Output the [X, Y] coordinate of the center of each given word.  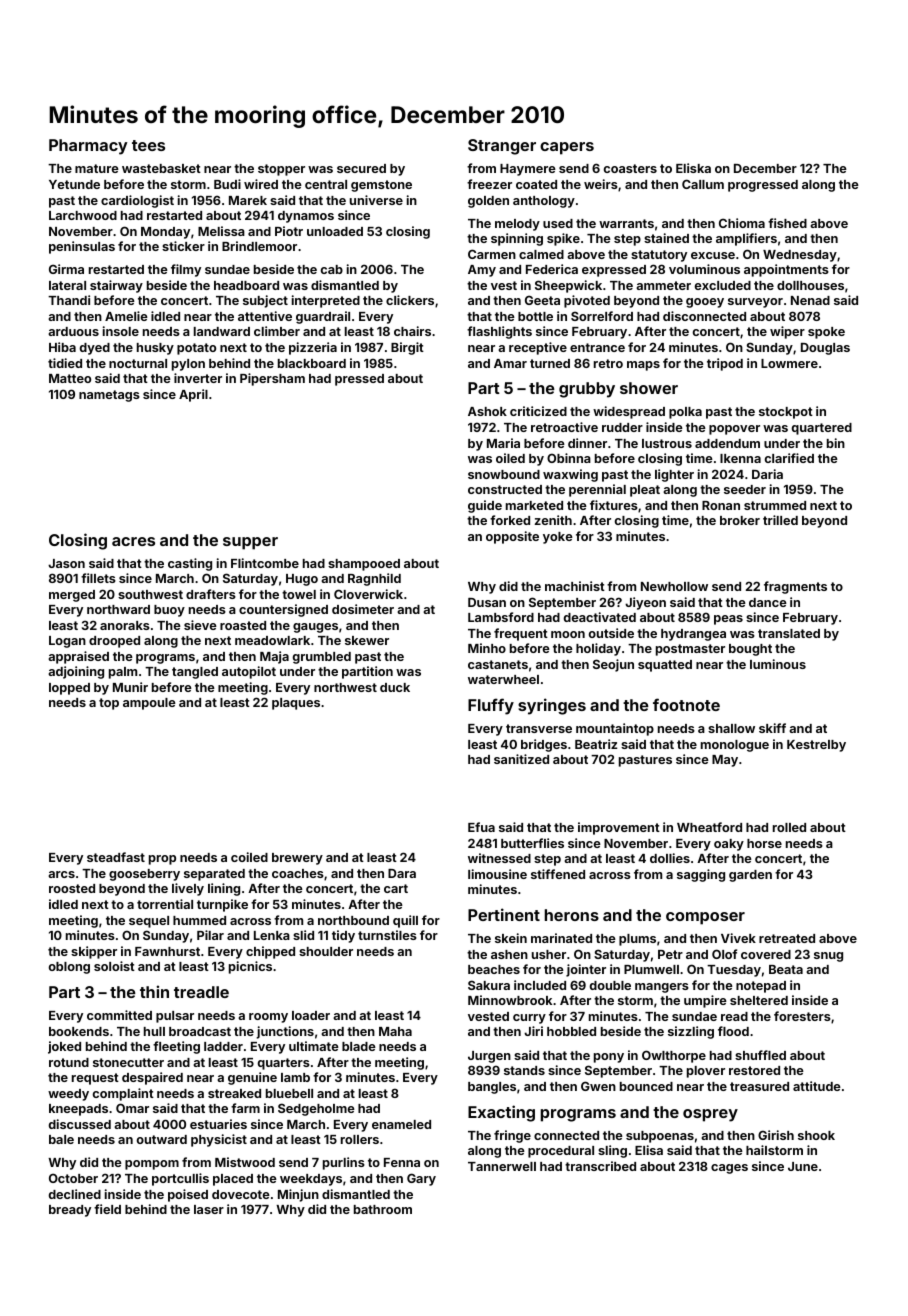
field [107, 1209]
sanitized [521, 759]
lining [224, 889]
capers [567, 148]
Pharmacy [88, 147]
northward [118, 609]
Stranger [502, 147]
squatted [665, 666]
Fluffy [491, 706]
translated [789, 633]
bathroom [383, 1209]
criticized [538, 411]
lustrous [667, 443]
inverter [198, 378]
